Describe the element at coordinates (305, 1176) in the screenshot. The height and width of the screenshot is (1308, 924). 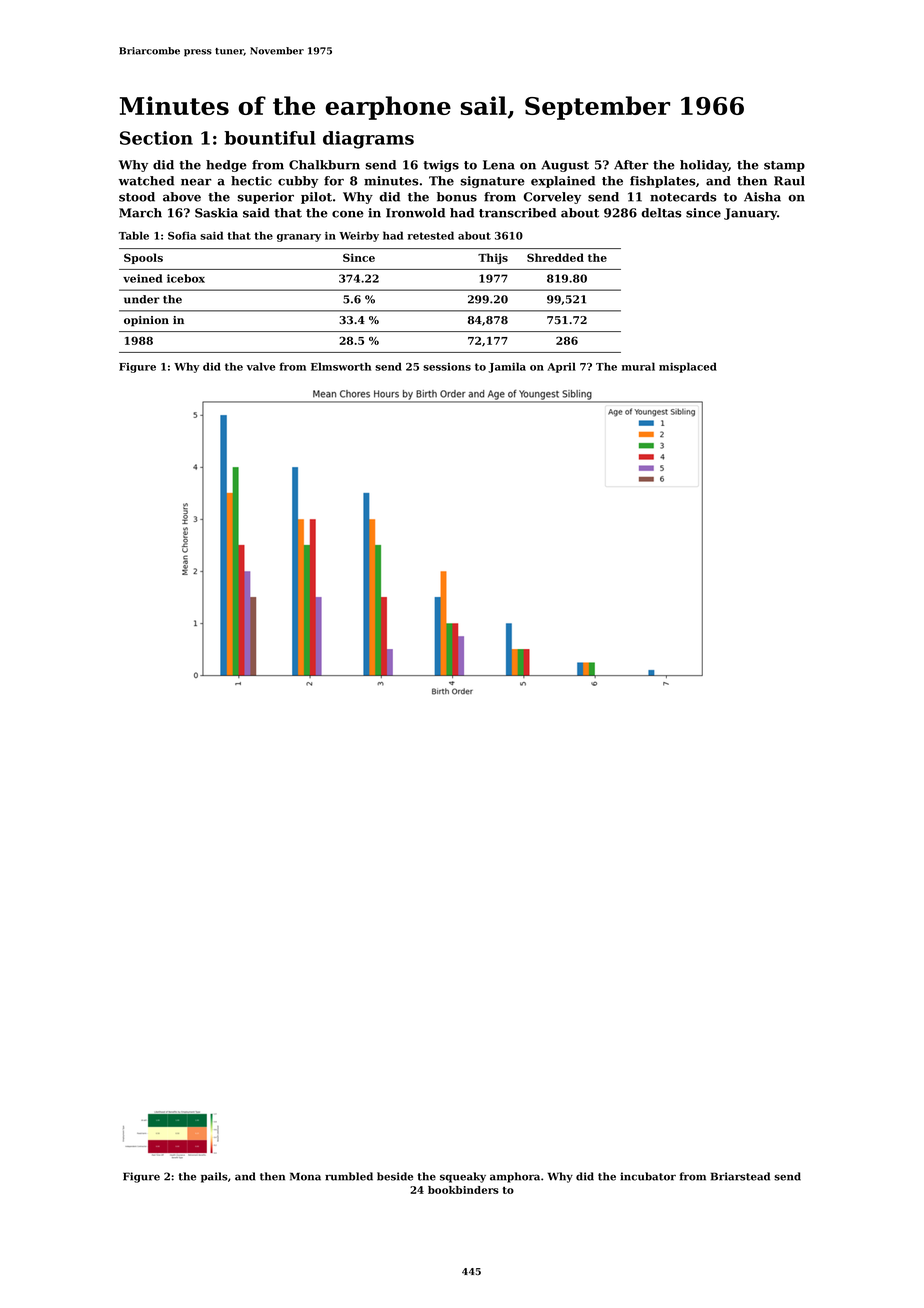
I see `Mona` at that location.
